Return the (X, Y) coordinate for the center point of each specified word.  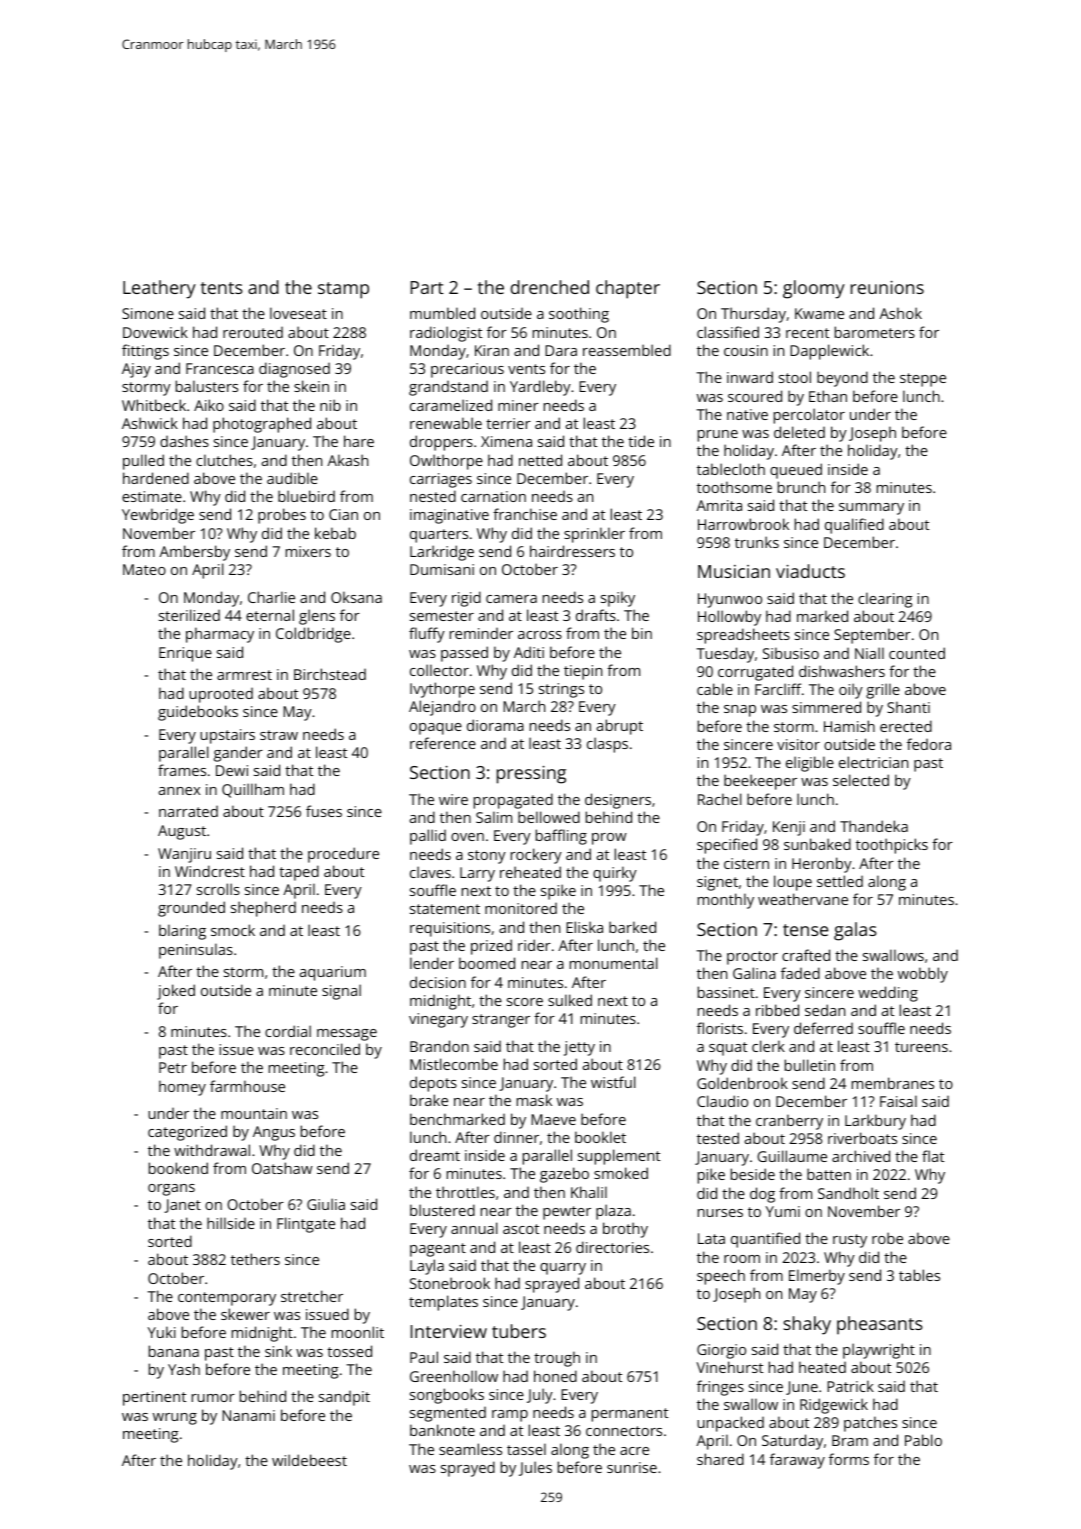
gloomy (814, 289)
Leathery (159, 289)
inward (750, 377)
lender (432, 963)
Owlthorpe (446, 462)
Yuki (162, 1332)
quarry (563, 1269)
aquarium (333, 973)
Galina (754, 973)
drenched (550, 287)
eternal (270, 615)
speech (721, 1277)
